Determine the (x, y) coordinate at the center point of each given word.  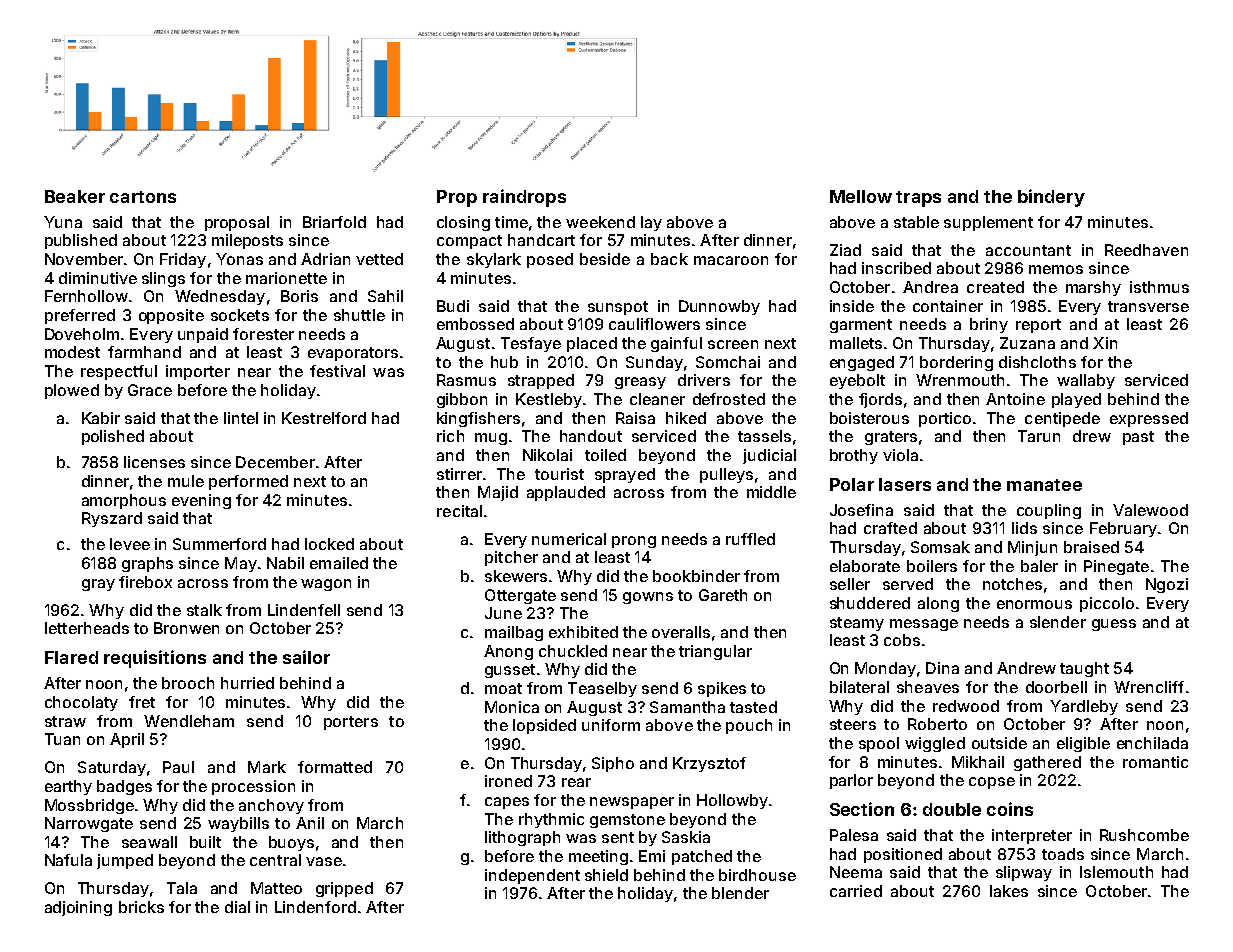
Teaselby (602, 689)
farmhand (144, 352)
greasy (640, 383)
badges (124, 787)
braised (1091, 547)
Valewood (1150, 510)
